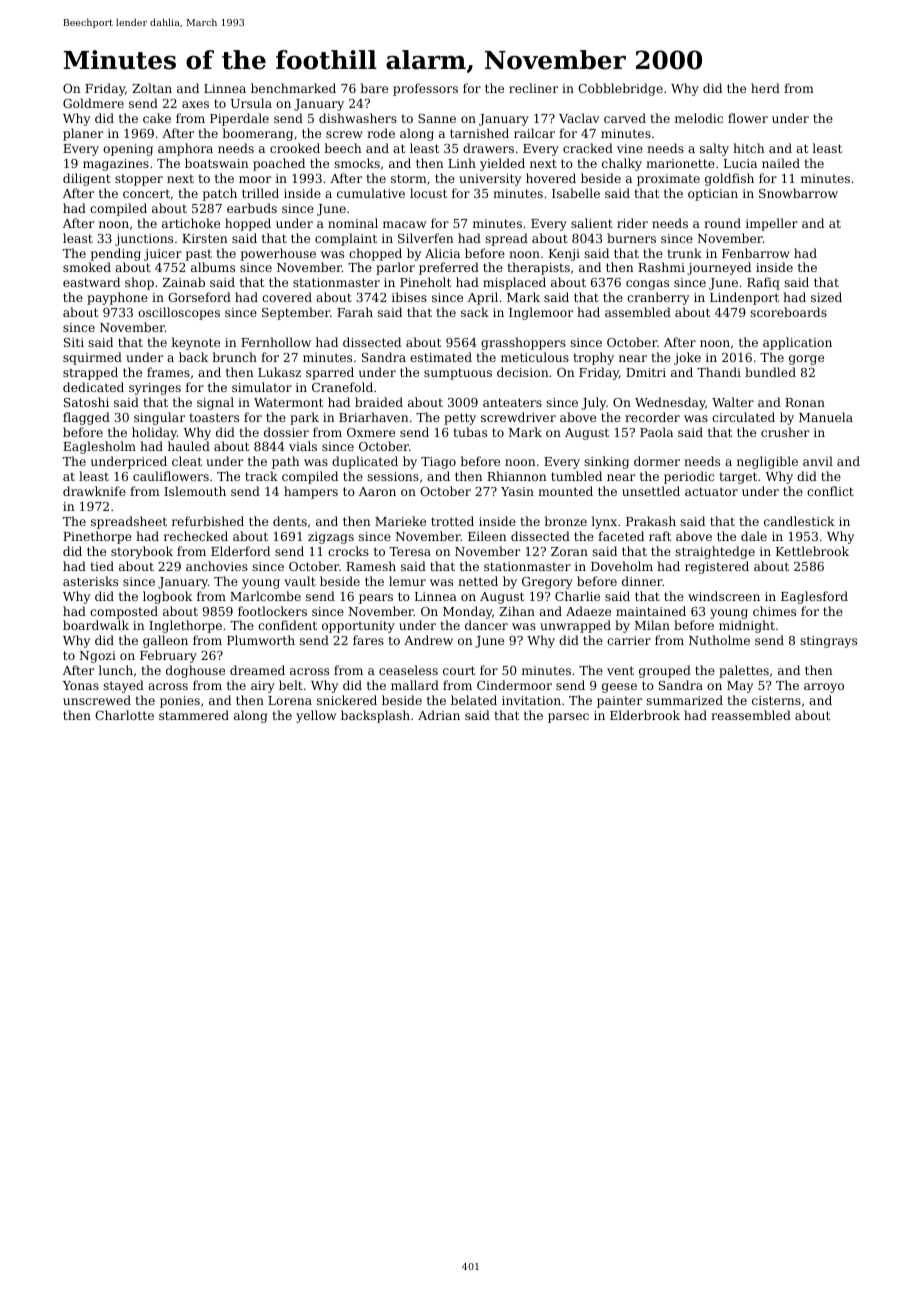 This screenshot has width=924, height=1308. What do you see at coordinates (83, 134) in the screenshot?
I see `planer` at bounding box center [83, 134].
